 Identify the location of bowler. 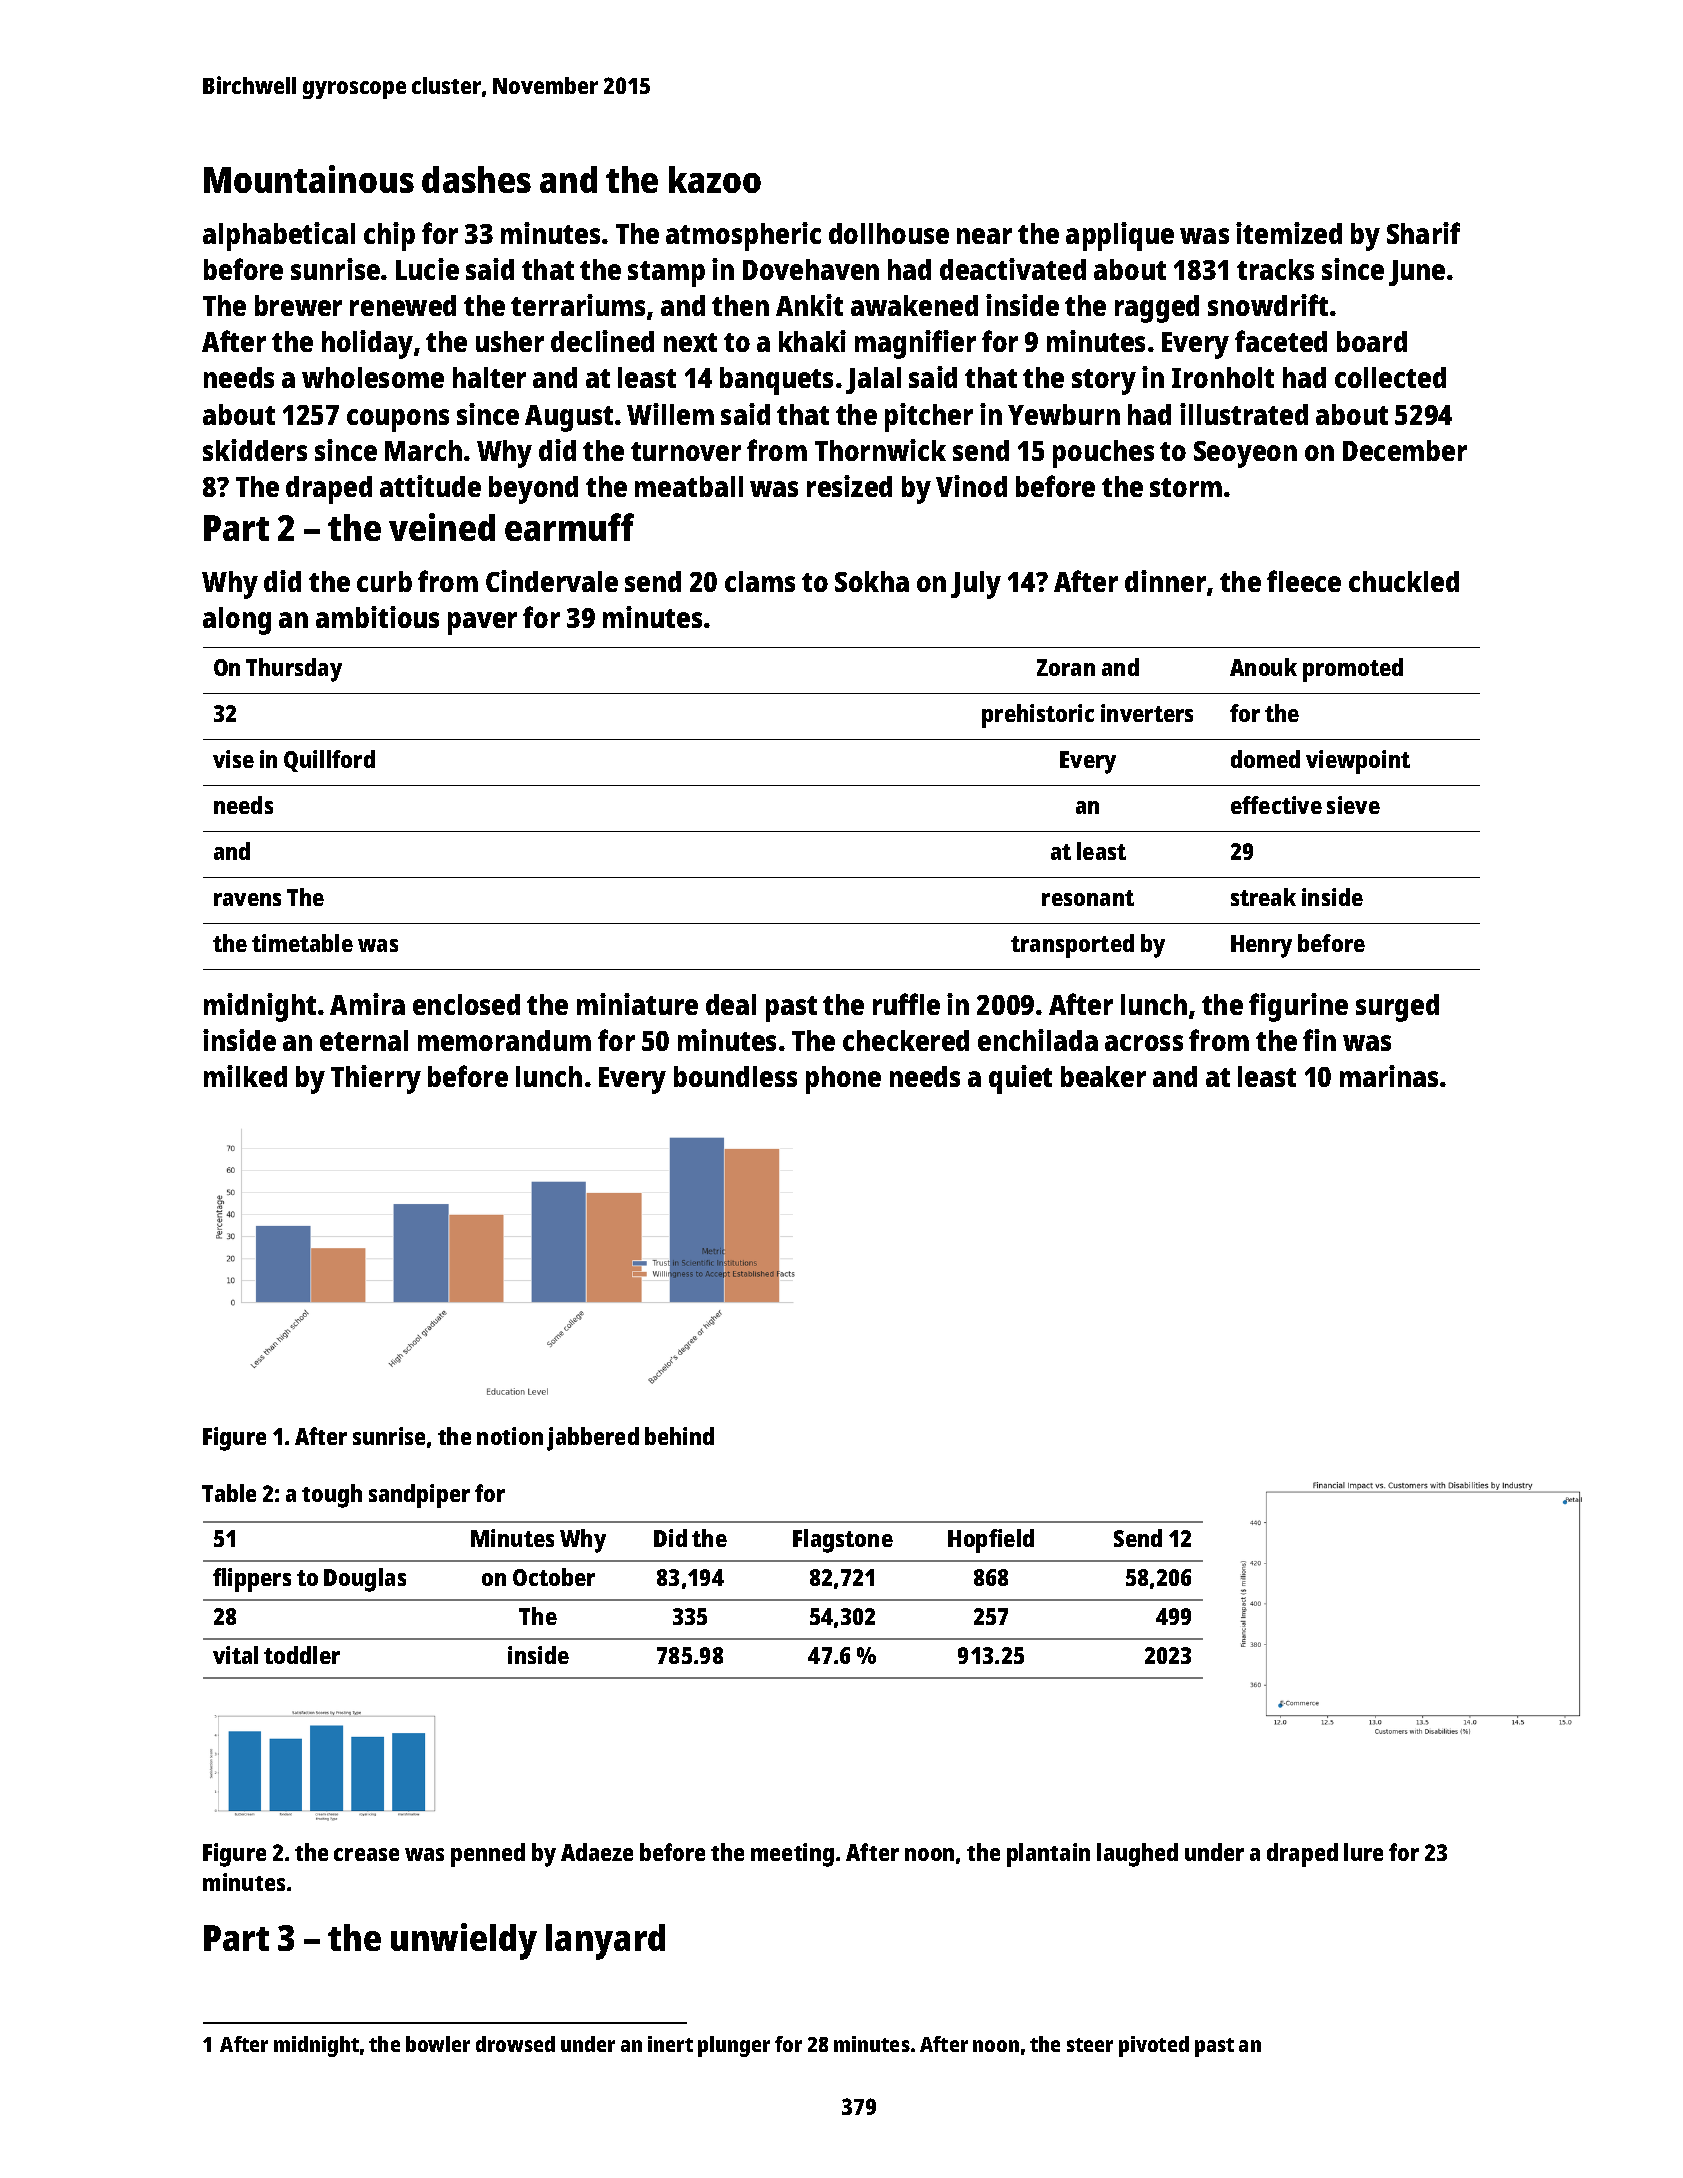
(438, 2044).
